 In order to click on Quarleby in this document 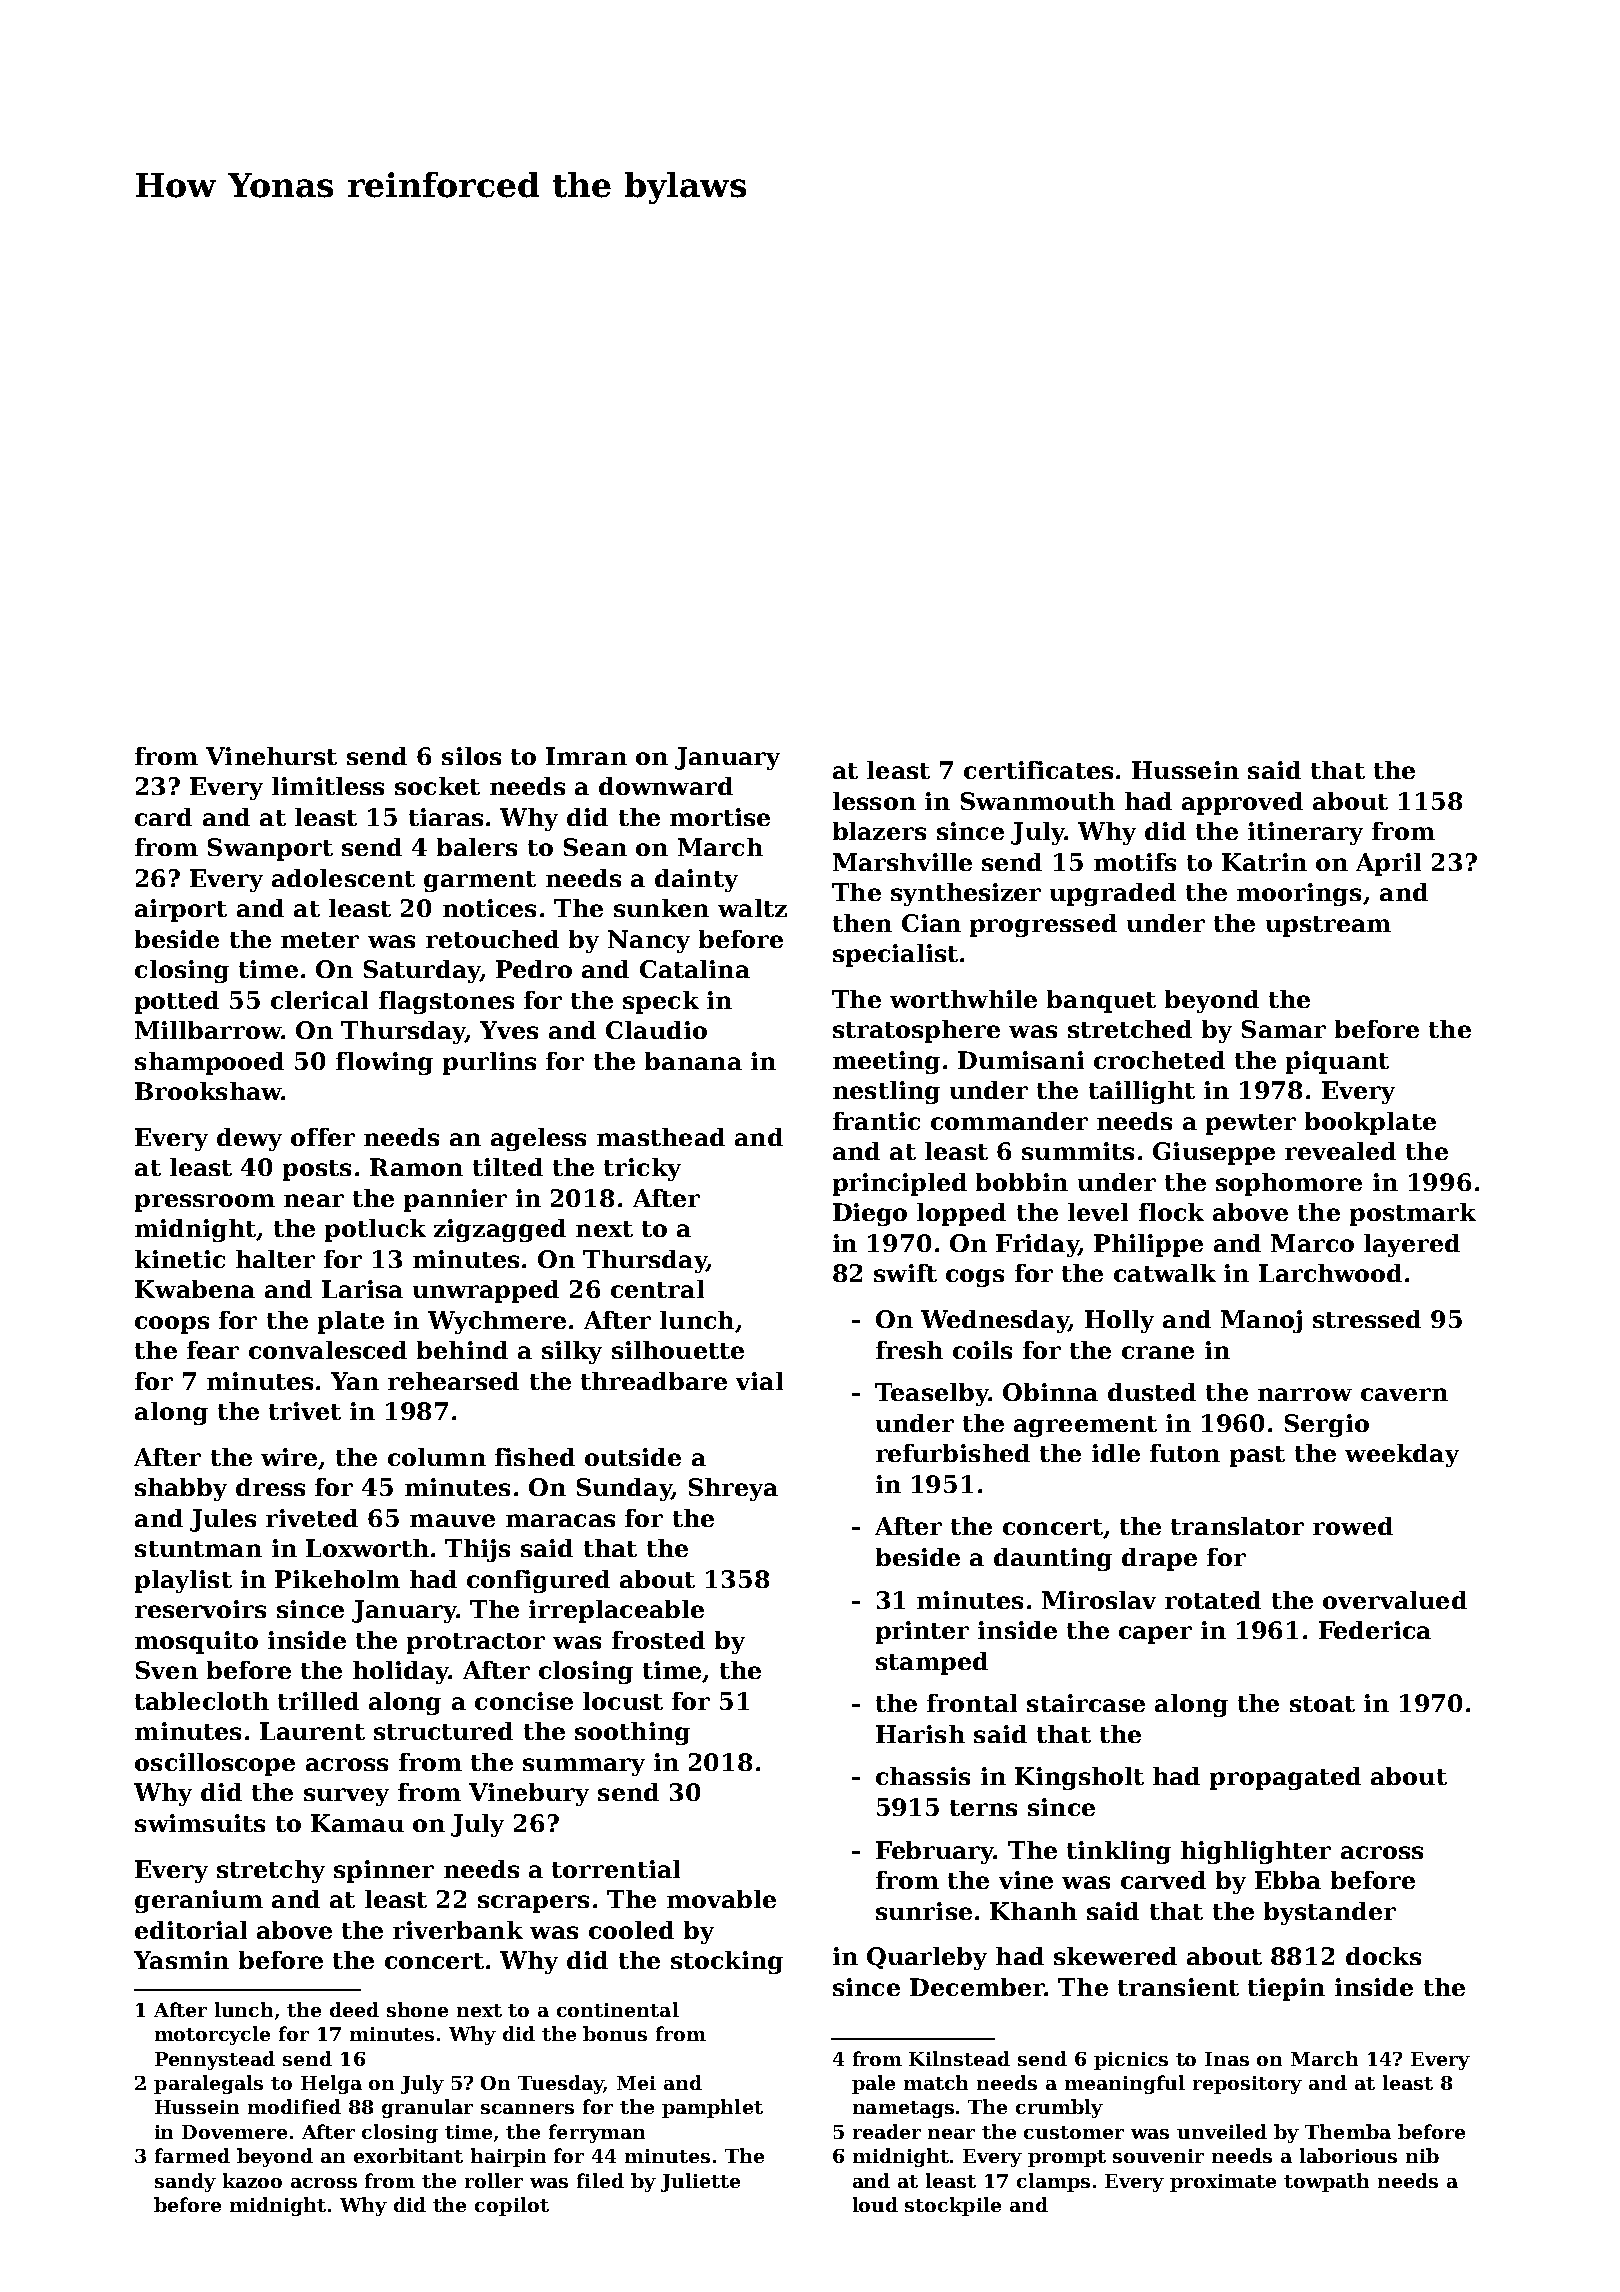, I will do `click(927, 1958)`.
